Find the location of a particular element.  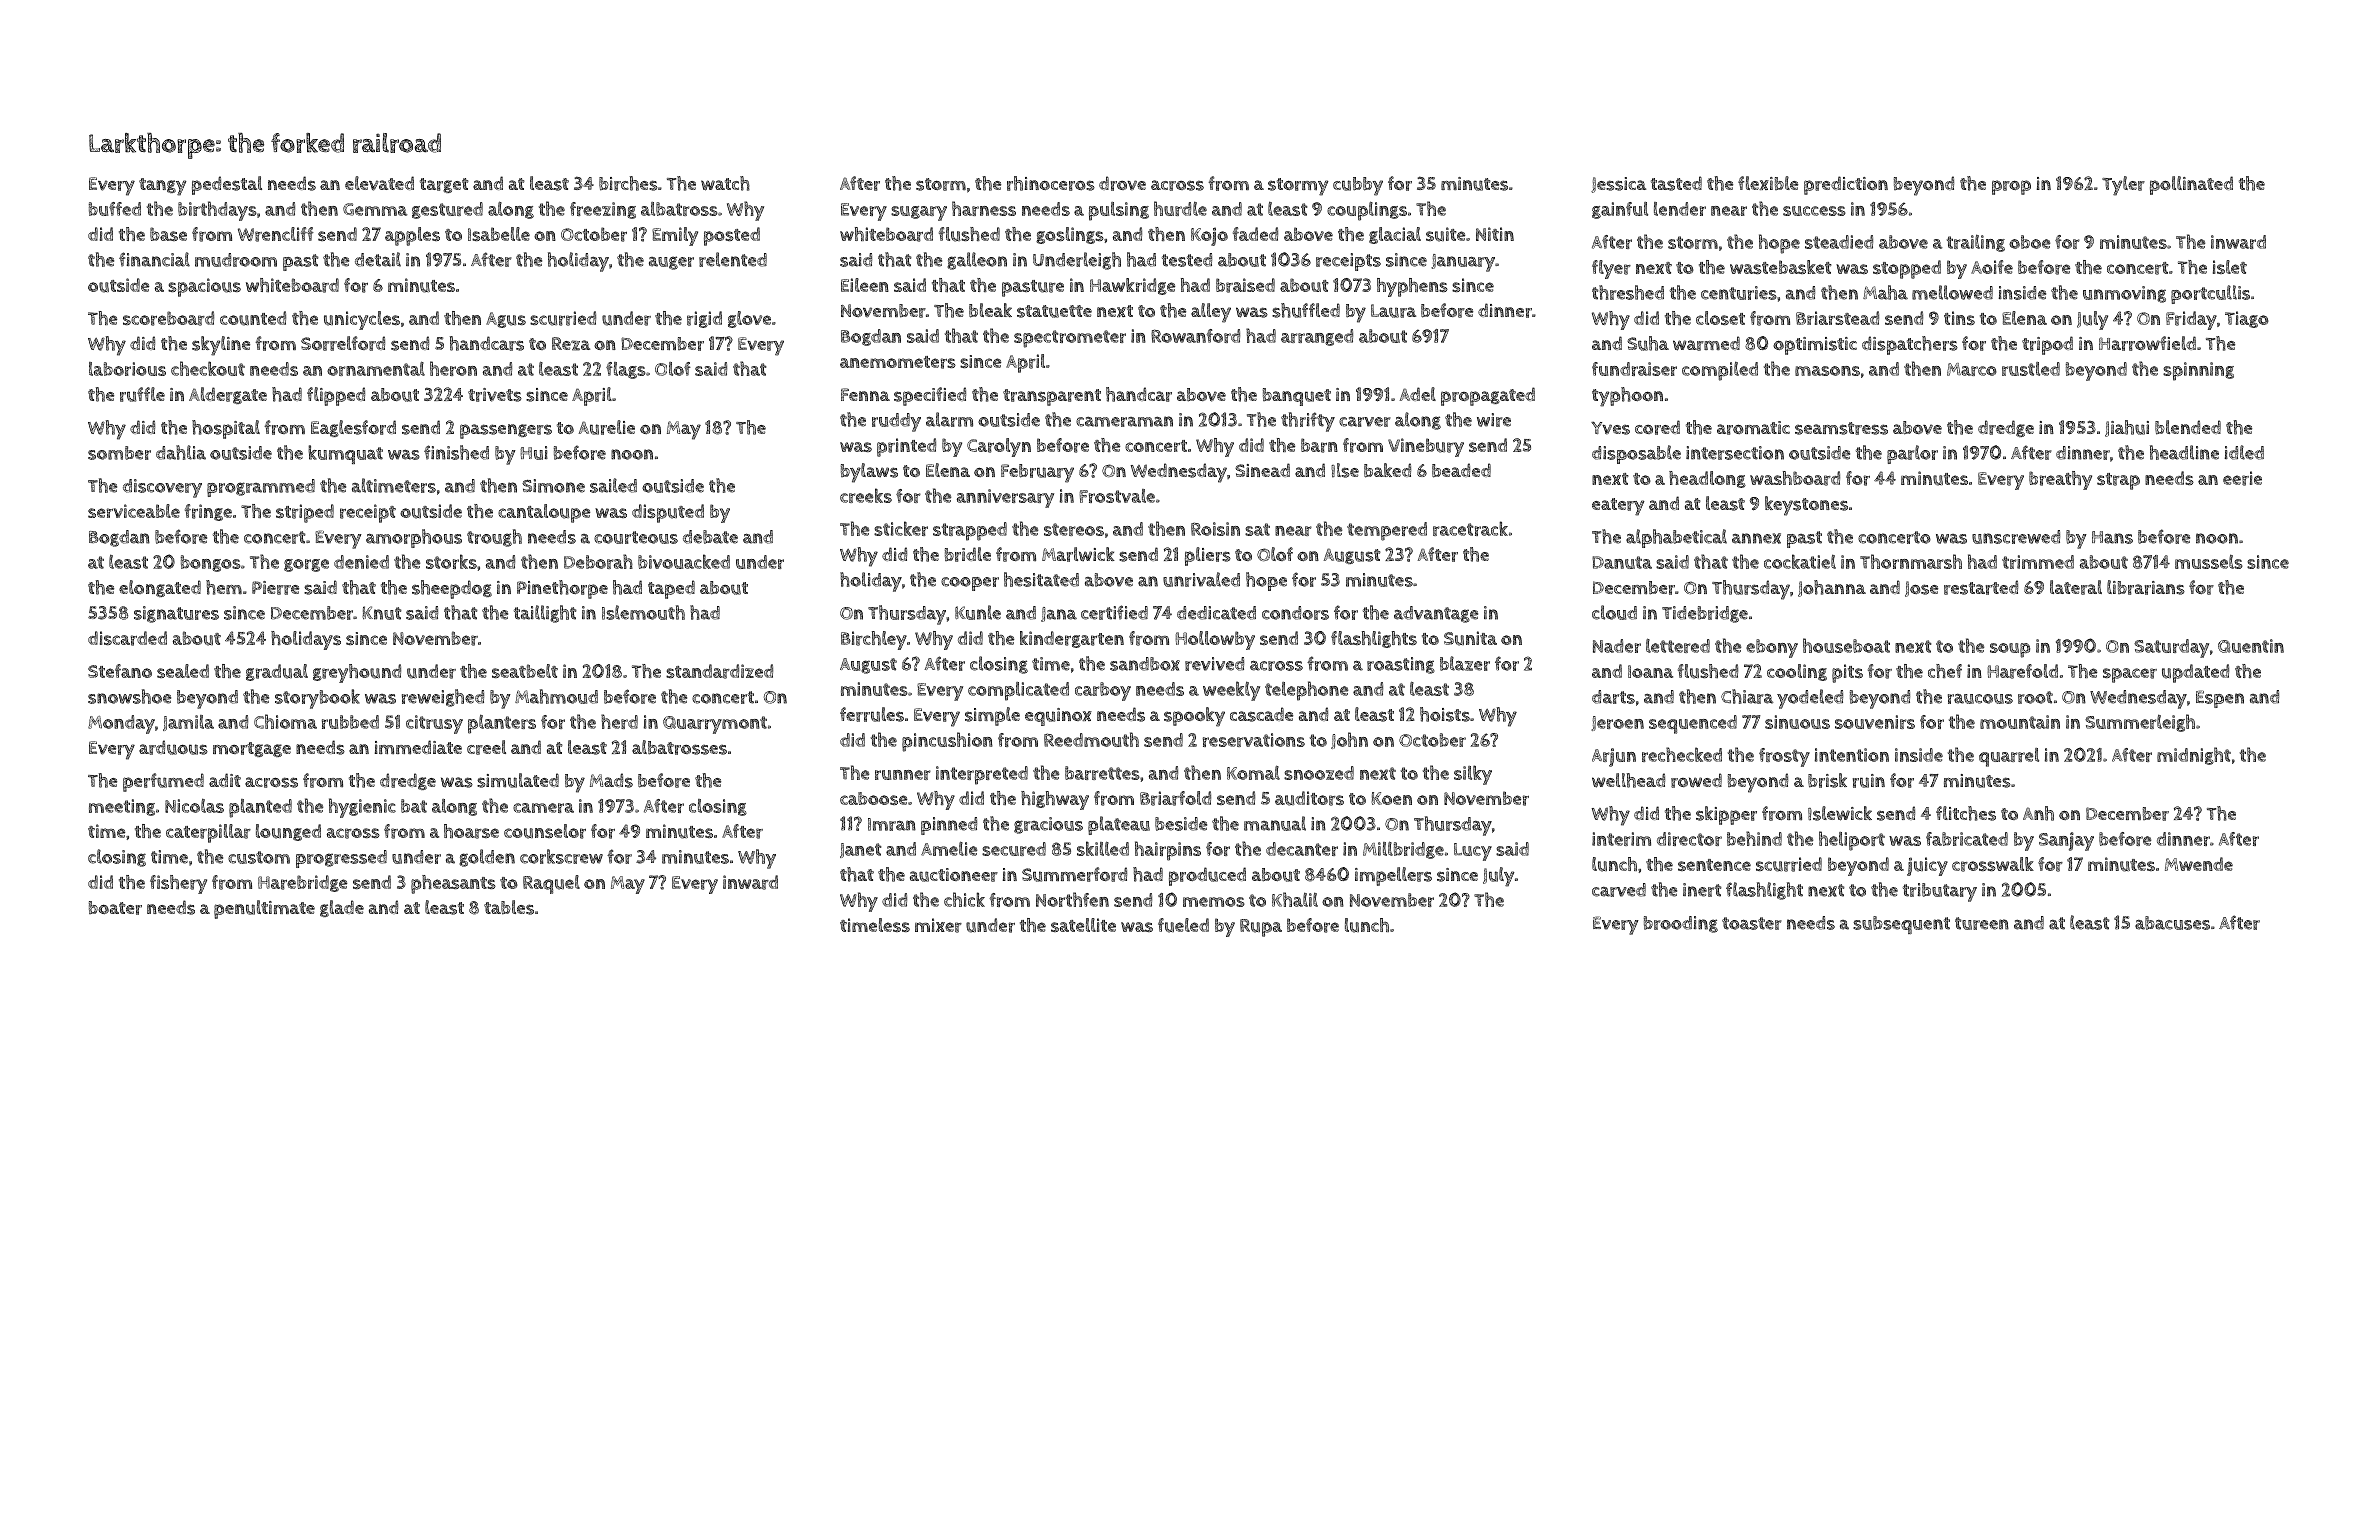

dedicated is located at coordinates (1216, 613).
